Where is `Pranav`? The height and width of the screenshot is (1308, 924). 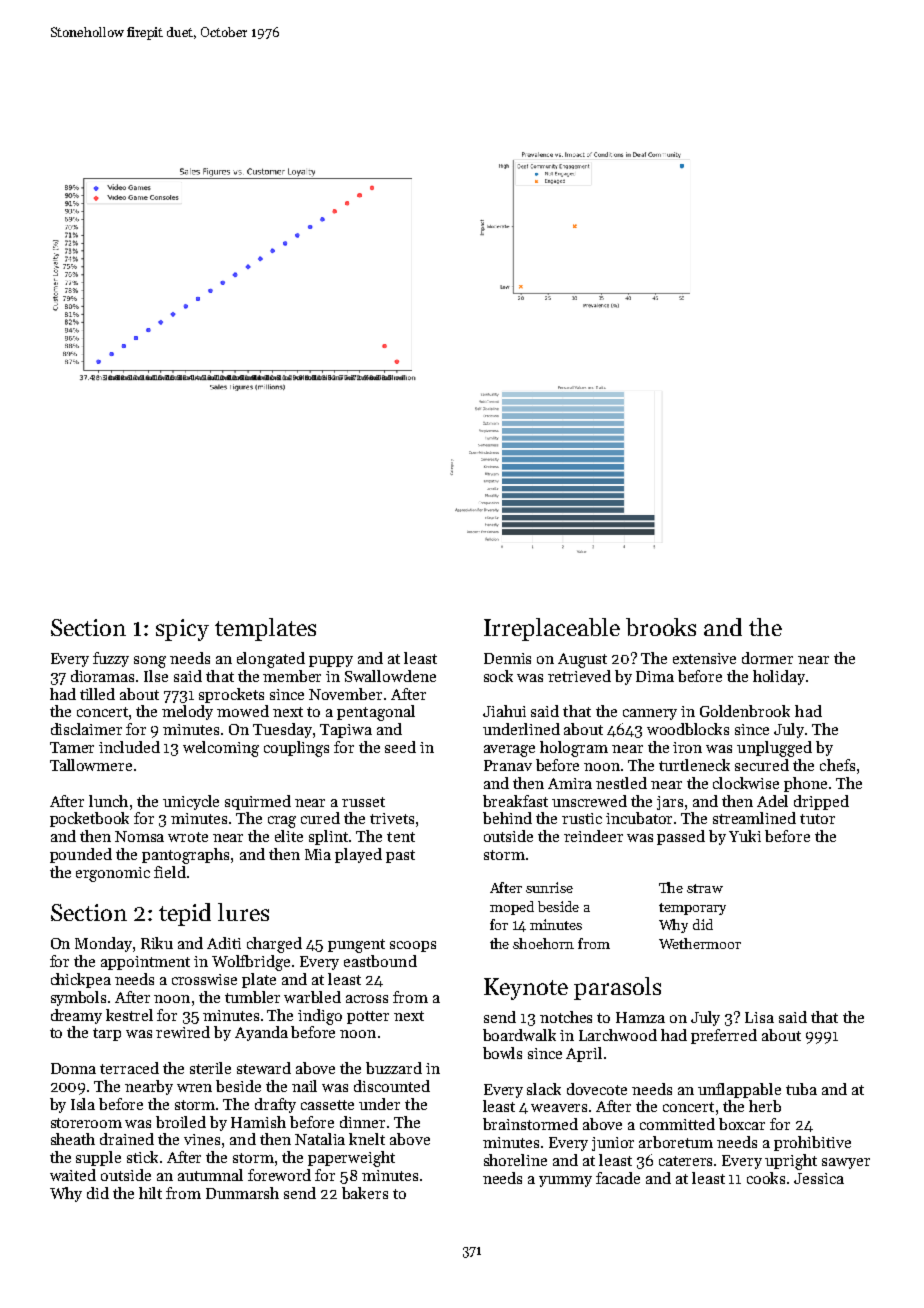
Pranav is located at coordinates (508, 765).
